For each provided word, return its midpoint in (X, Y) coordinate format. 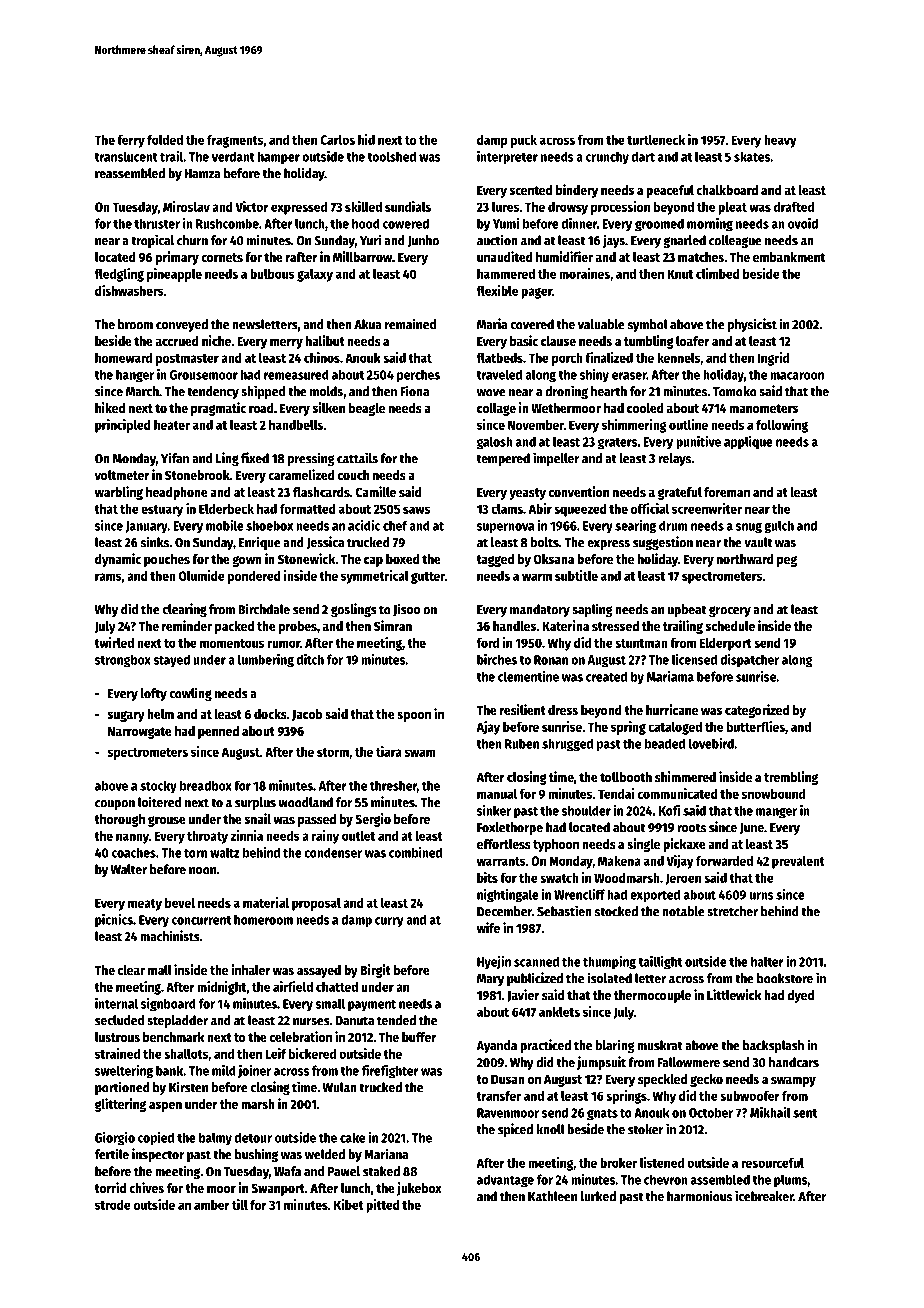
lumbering (266, 661)
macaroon (797, 376)
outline (688, 424)
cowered (406, 223)
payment (372, 1005)
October (711, 1112)
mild (224, 1070)
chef (395, 525)
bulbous (272, 274)
